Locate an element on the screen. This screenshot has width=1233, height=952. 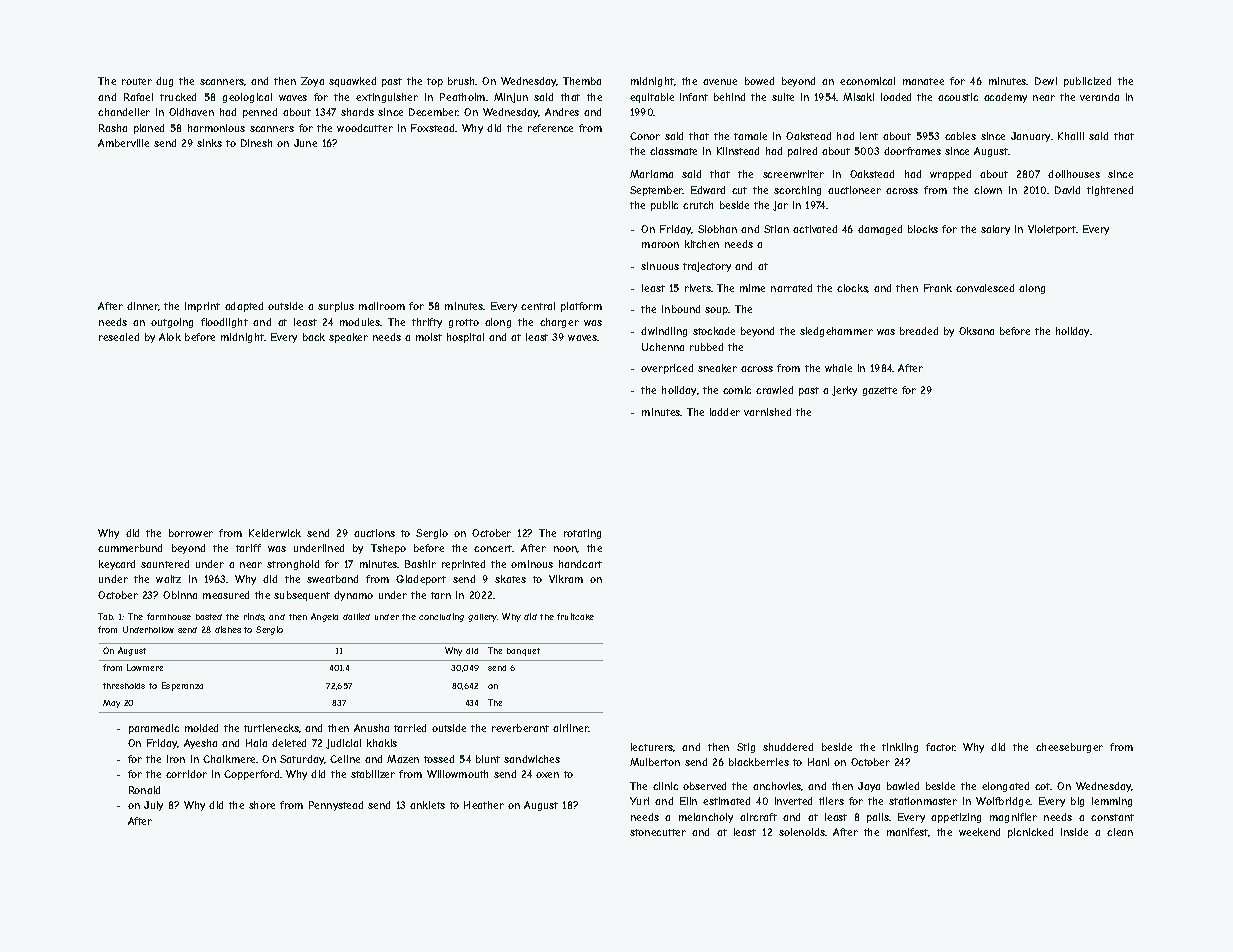
borrower is located at coordinates (191, 533).
